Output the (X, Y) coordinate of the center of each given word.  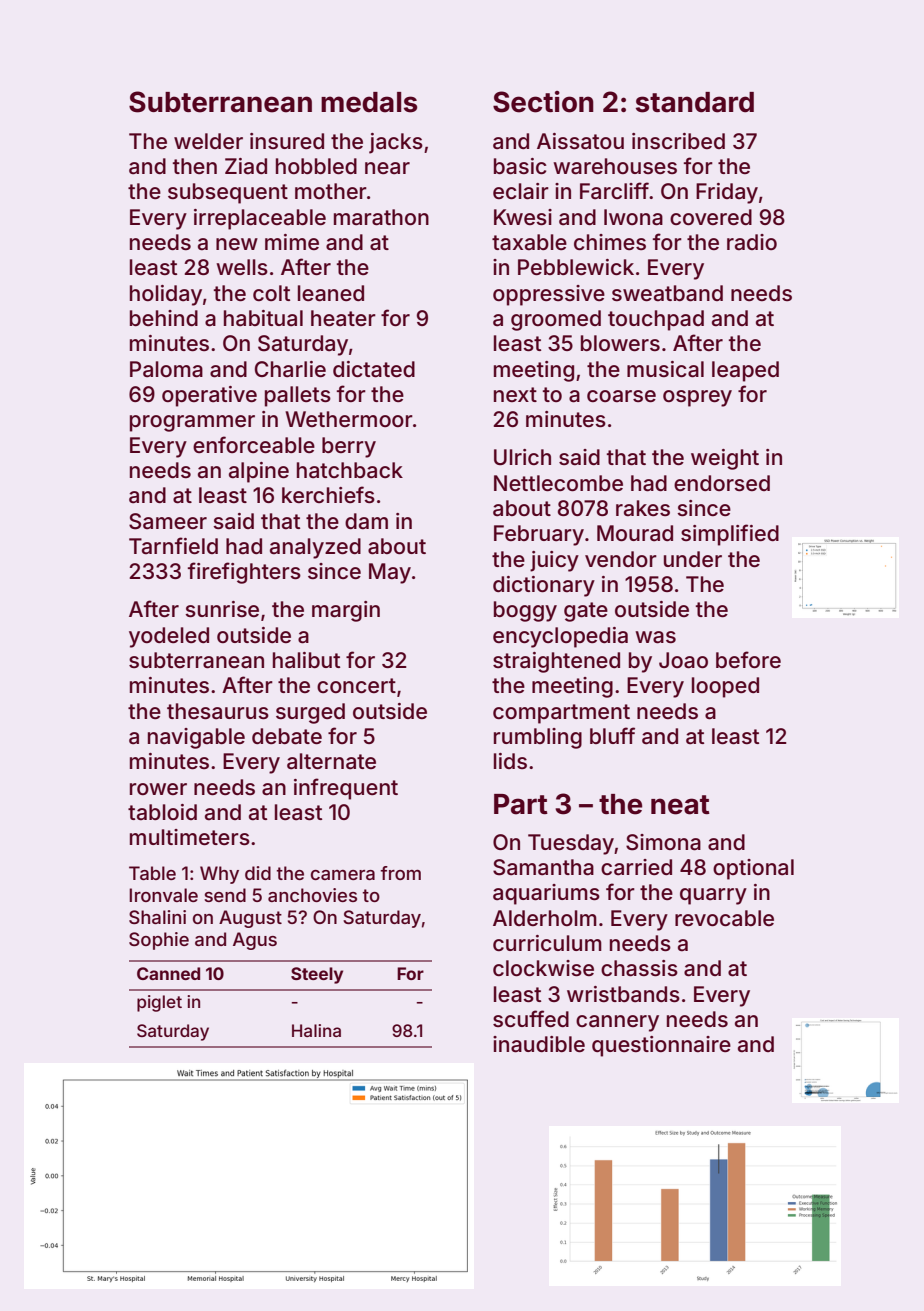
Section (543, 102)
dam (366, 521)
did (258, 873)
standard (695, 102)
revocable (724, 918)
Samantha (543, 867)
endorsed (722, 483)
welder (208, 141)
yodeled (169, 637)
